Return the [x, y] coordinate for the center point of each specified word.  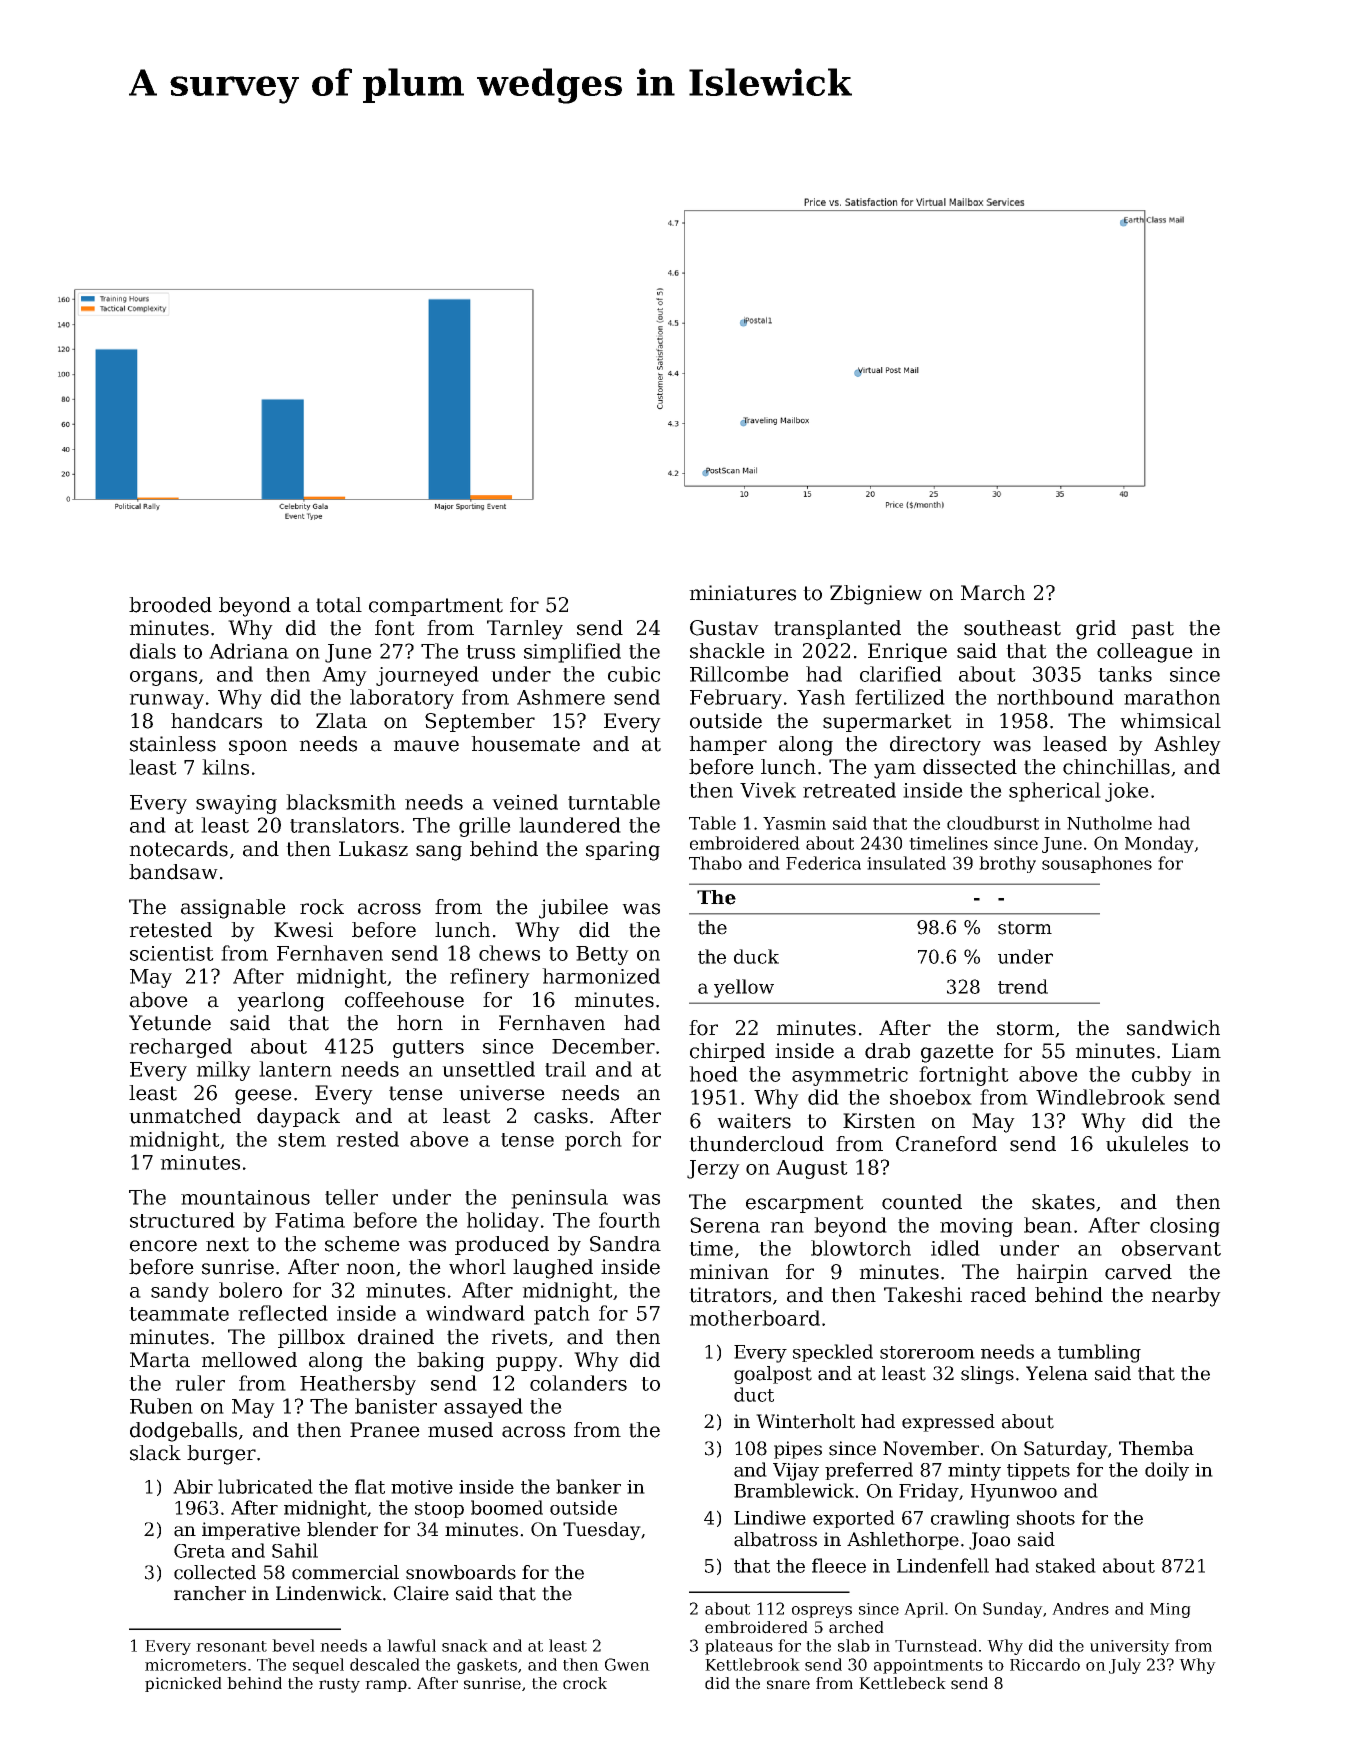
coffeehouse [404, 1000]
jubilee [573, 909]
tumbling [1099, 1353]
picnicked [183, 1684]
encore [163, 1246]
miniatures [742, 593]
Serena [725, 1225]
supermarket [887, 722]
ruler [200, 1383]
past [1152, 630]
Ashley [1187, 746]
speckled [833, 1353]
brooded [170, 605]
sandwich [1173, 1028]
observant [1171, 1248]
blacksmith [341, 802]
